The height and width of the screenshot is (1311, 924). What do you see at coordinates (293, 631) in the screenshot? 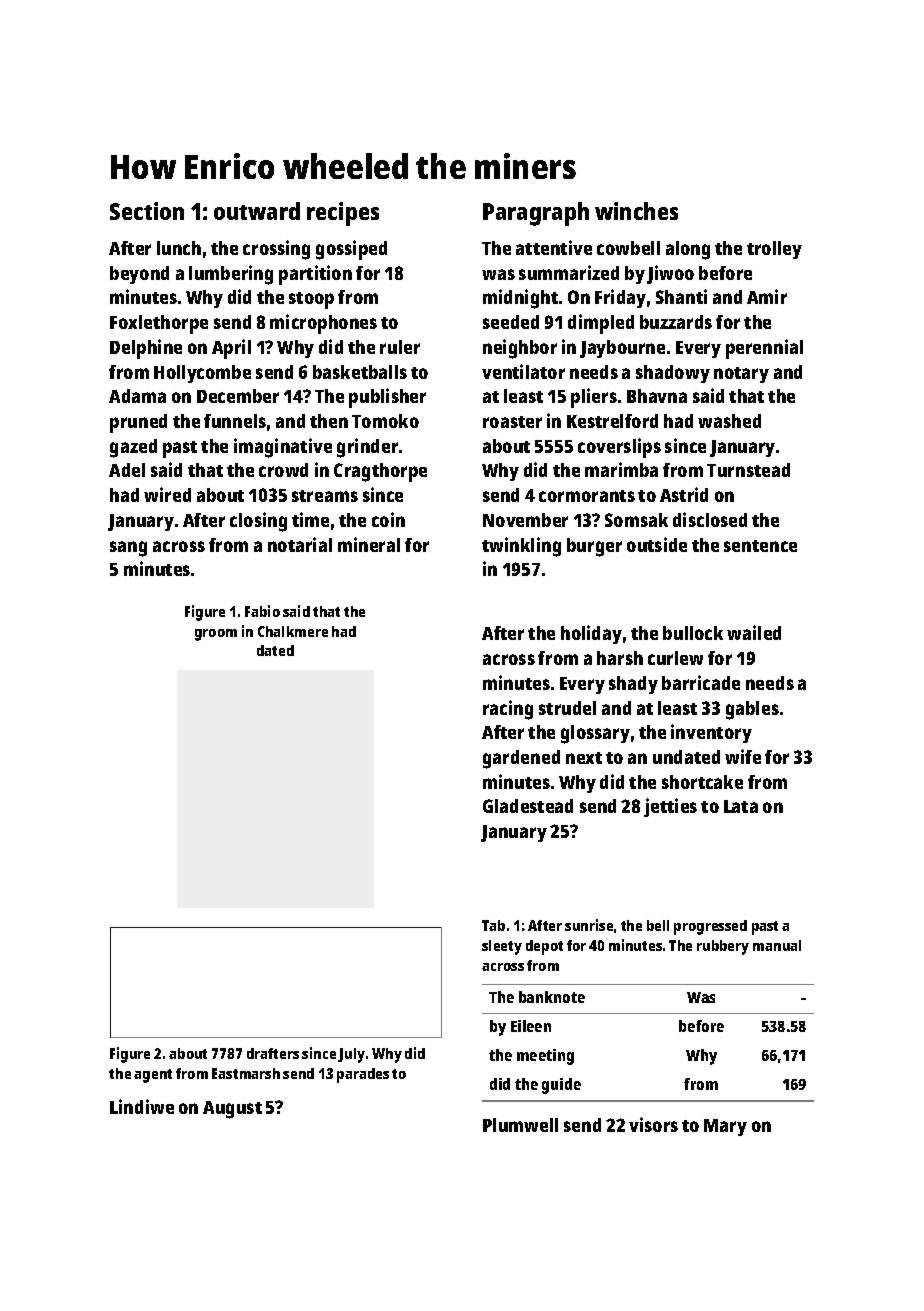
I see `Chalkmere` at bounding box center [293, 631].
